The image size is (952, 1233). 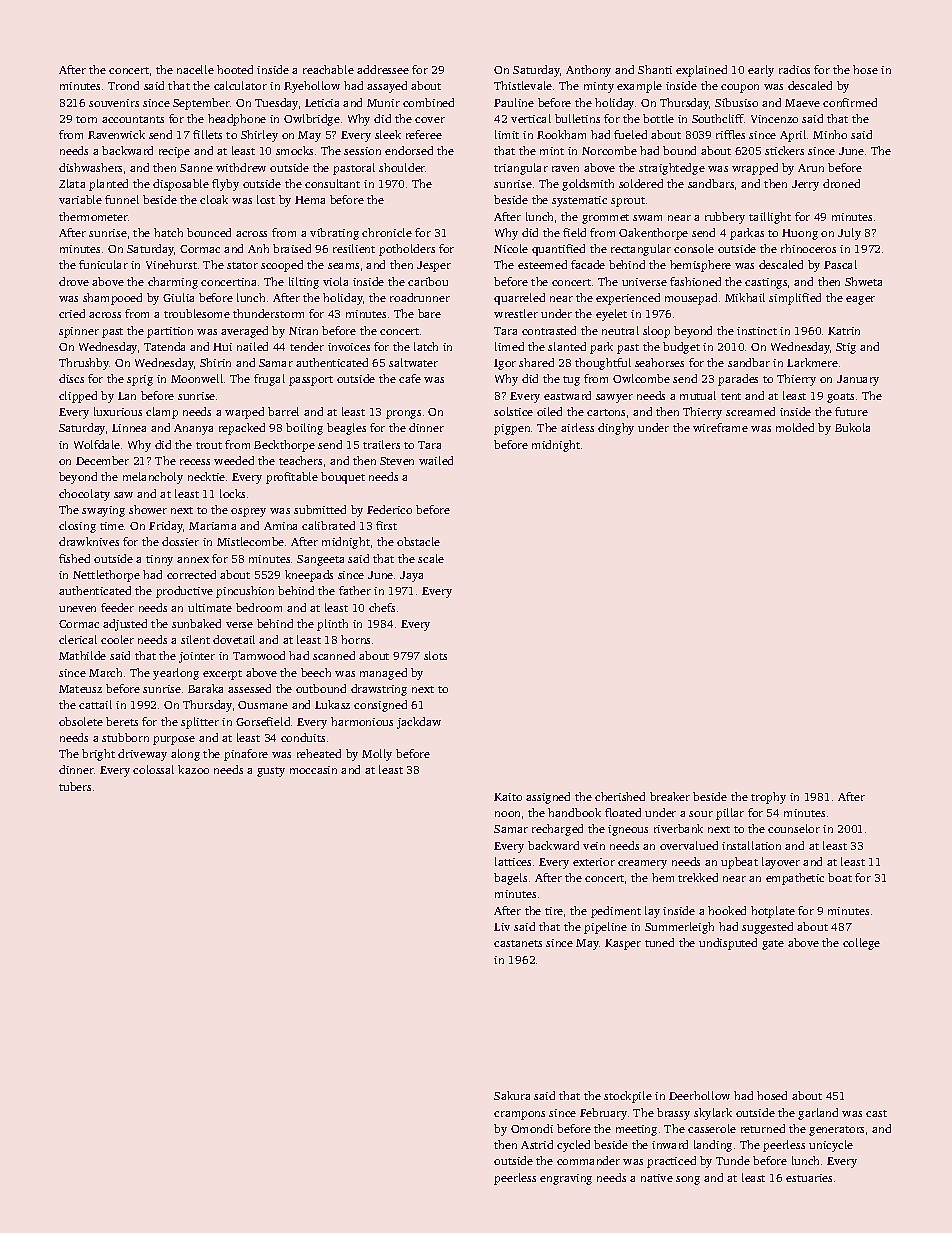 What do you see at coordinates (512, 1095) in the document?
I see `Sakura` at bounding box center [512, 1095].
